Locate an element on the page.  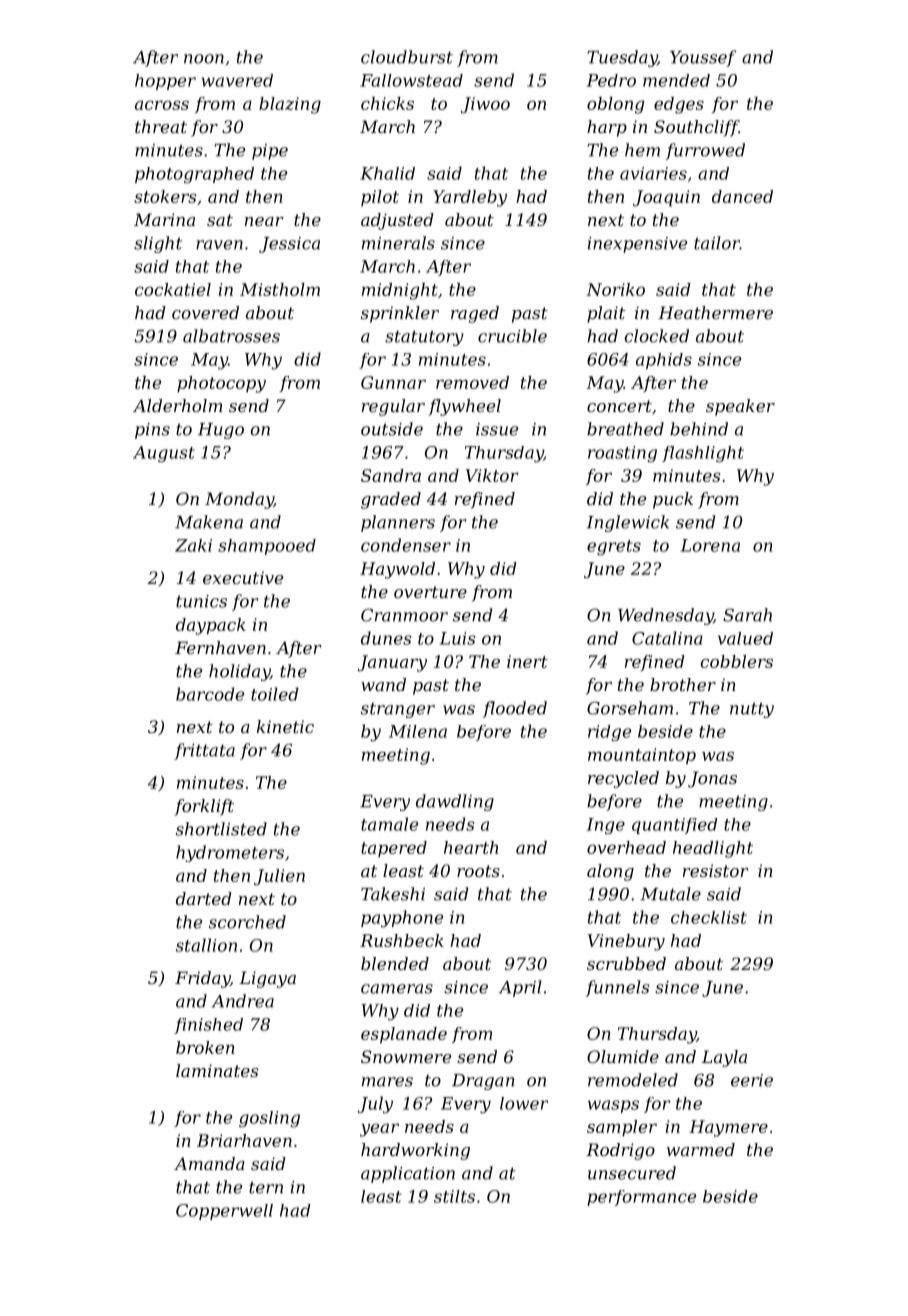
crucible is located at coordinates (512, 336).
